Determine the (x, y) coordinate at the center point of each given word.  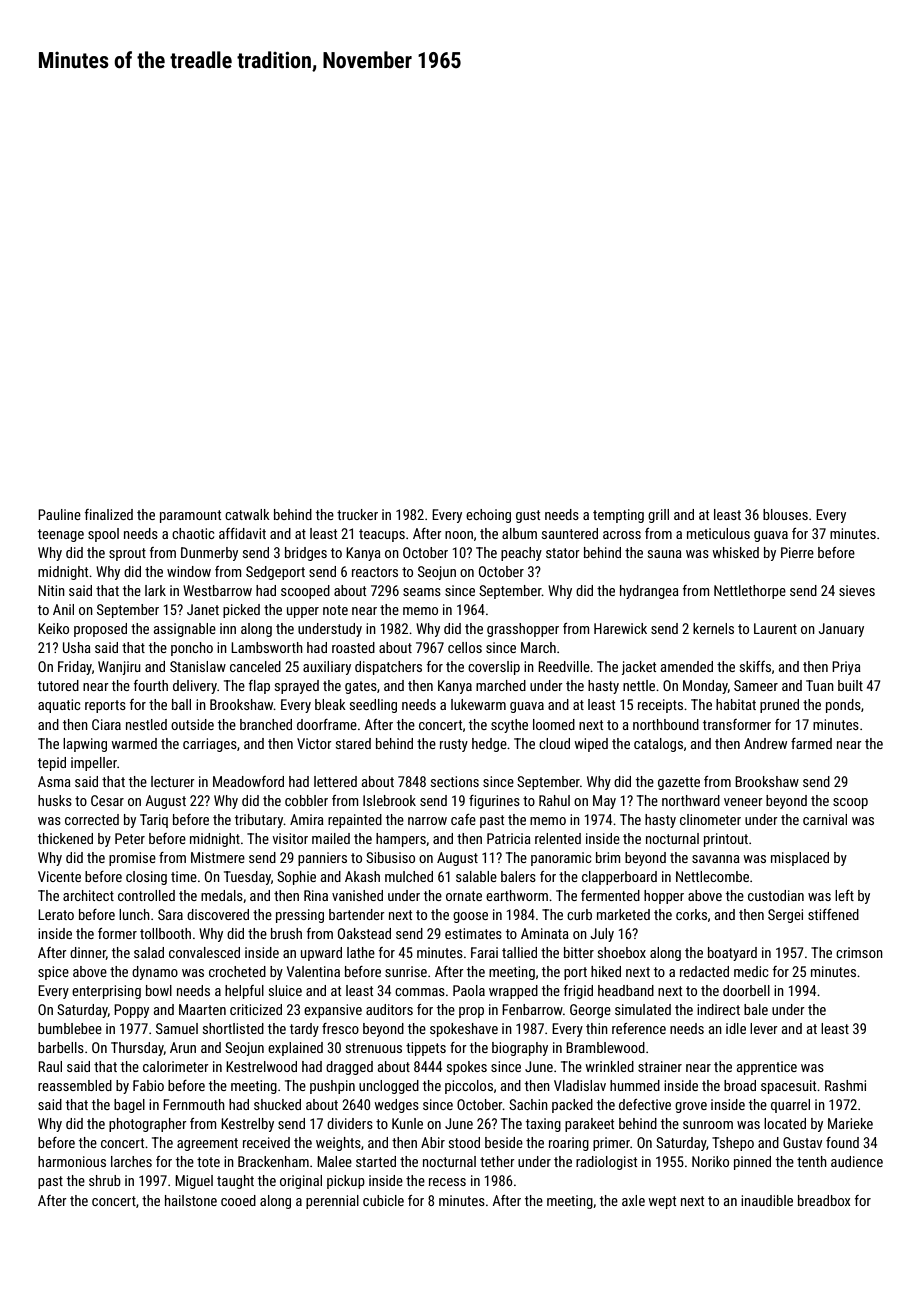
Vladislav (580, 1085)
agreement (207, 1144)
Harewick (620, 628)
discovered (218, 914)
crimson (859, 952)
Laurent (775, 628)
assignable (185, 630)
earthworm (517, 895)
